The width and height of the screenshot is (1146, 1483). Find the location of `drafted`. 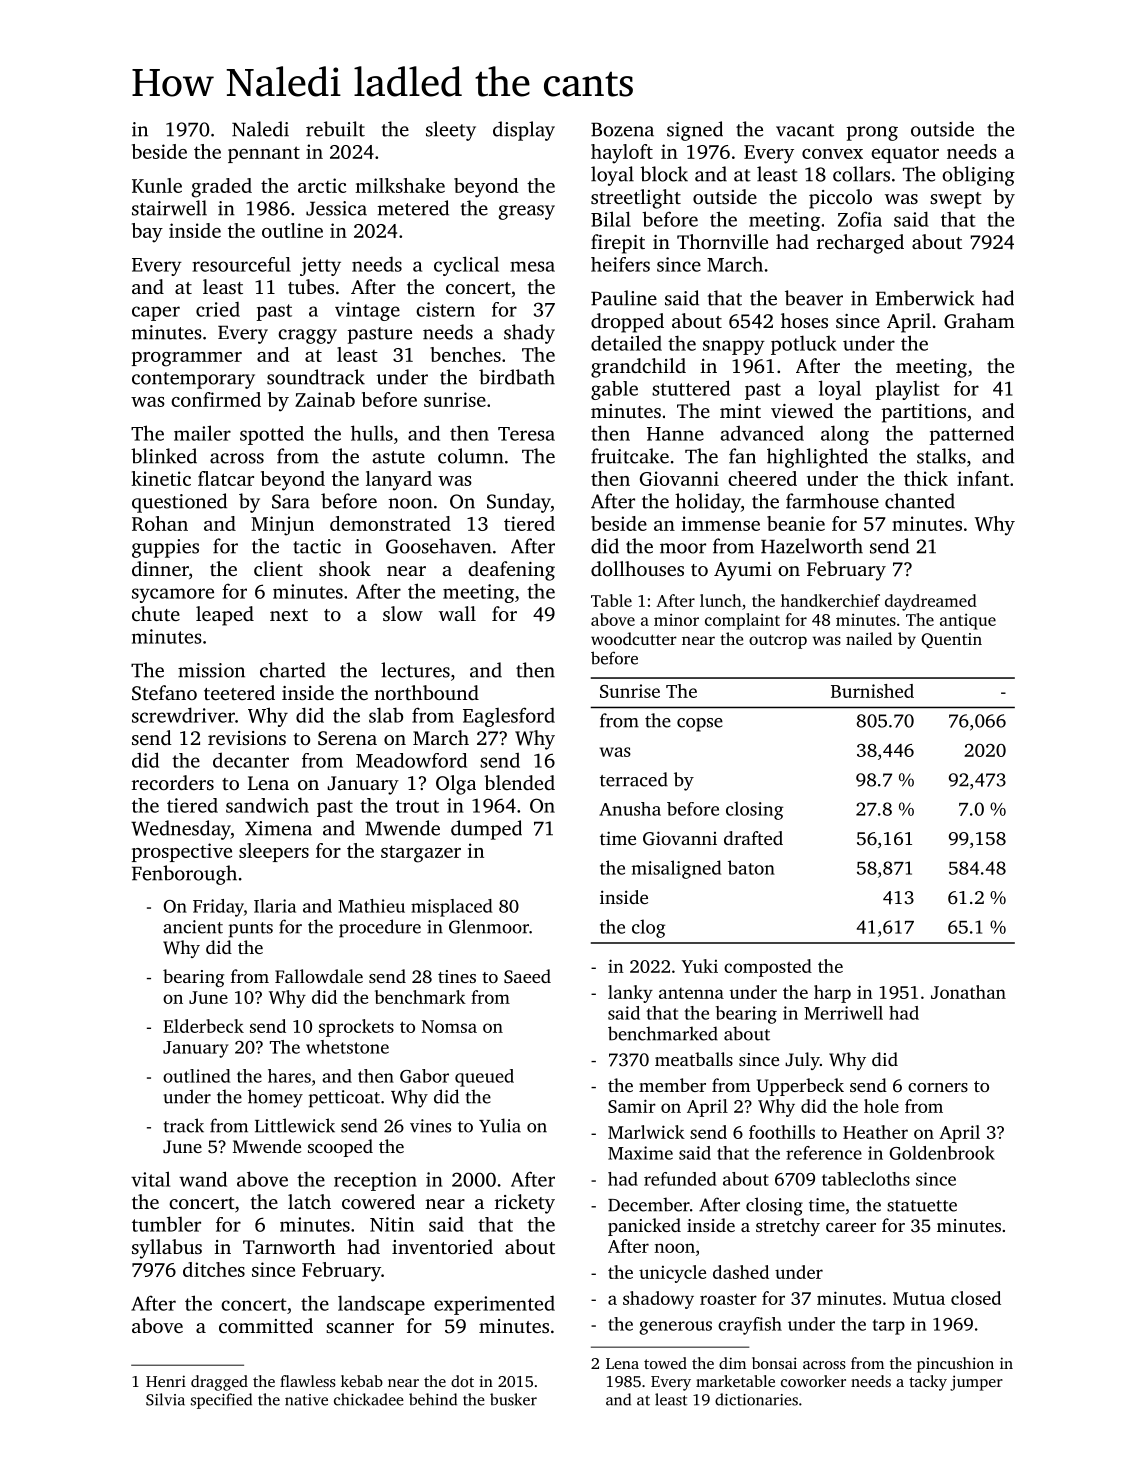

drafted is located at coordinates (753, 838).
